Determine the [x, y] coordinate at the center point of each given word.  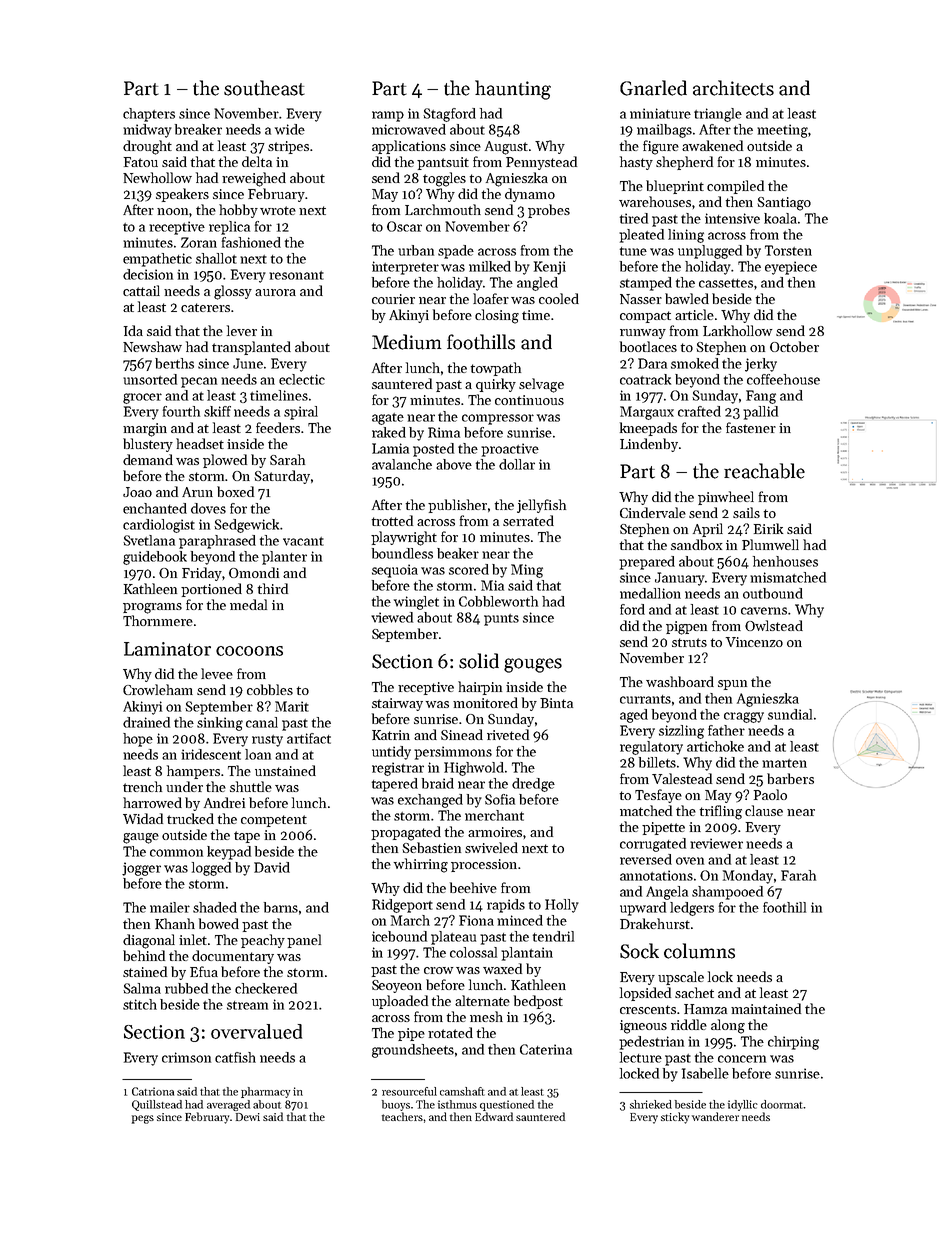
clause [764, 810]
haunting [513, 90]
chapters [149, 115]
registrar [398, 769]
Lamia [390, 448]
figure [661, 147]
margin [145, 430]
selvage [541, 385]
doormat [782, 1104]
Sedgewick [246, 526]
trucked [190, 818]
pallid [760, 413]
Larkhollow [737, 330]
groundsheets [413, 1051]
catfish [235, 1057]
